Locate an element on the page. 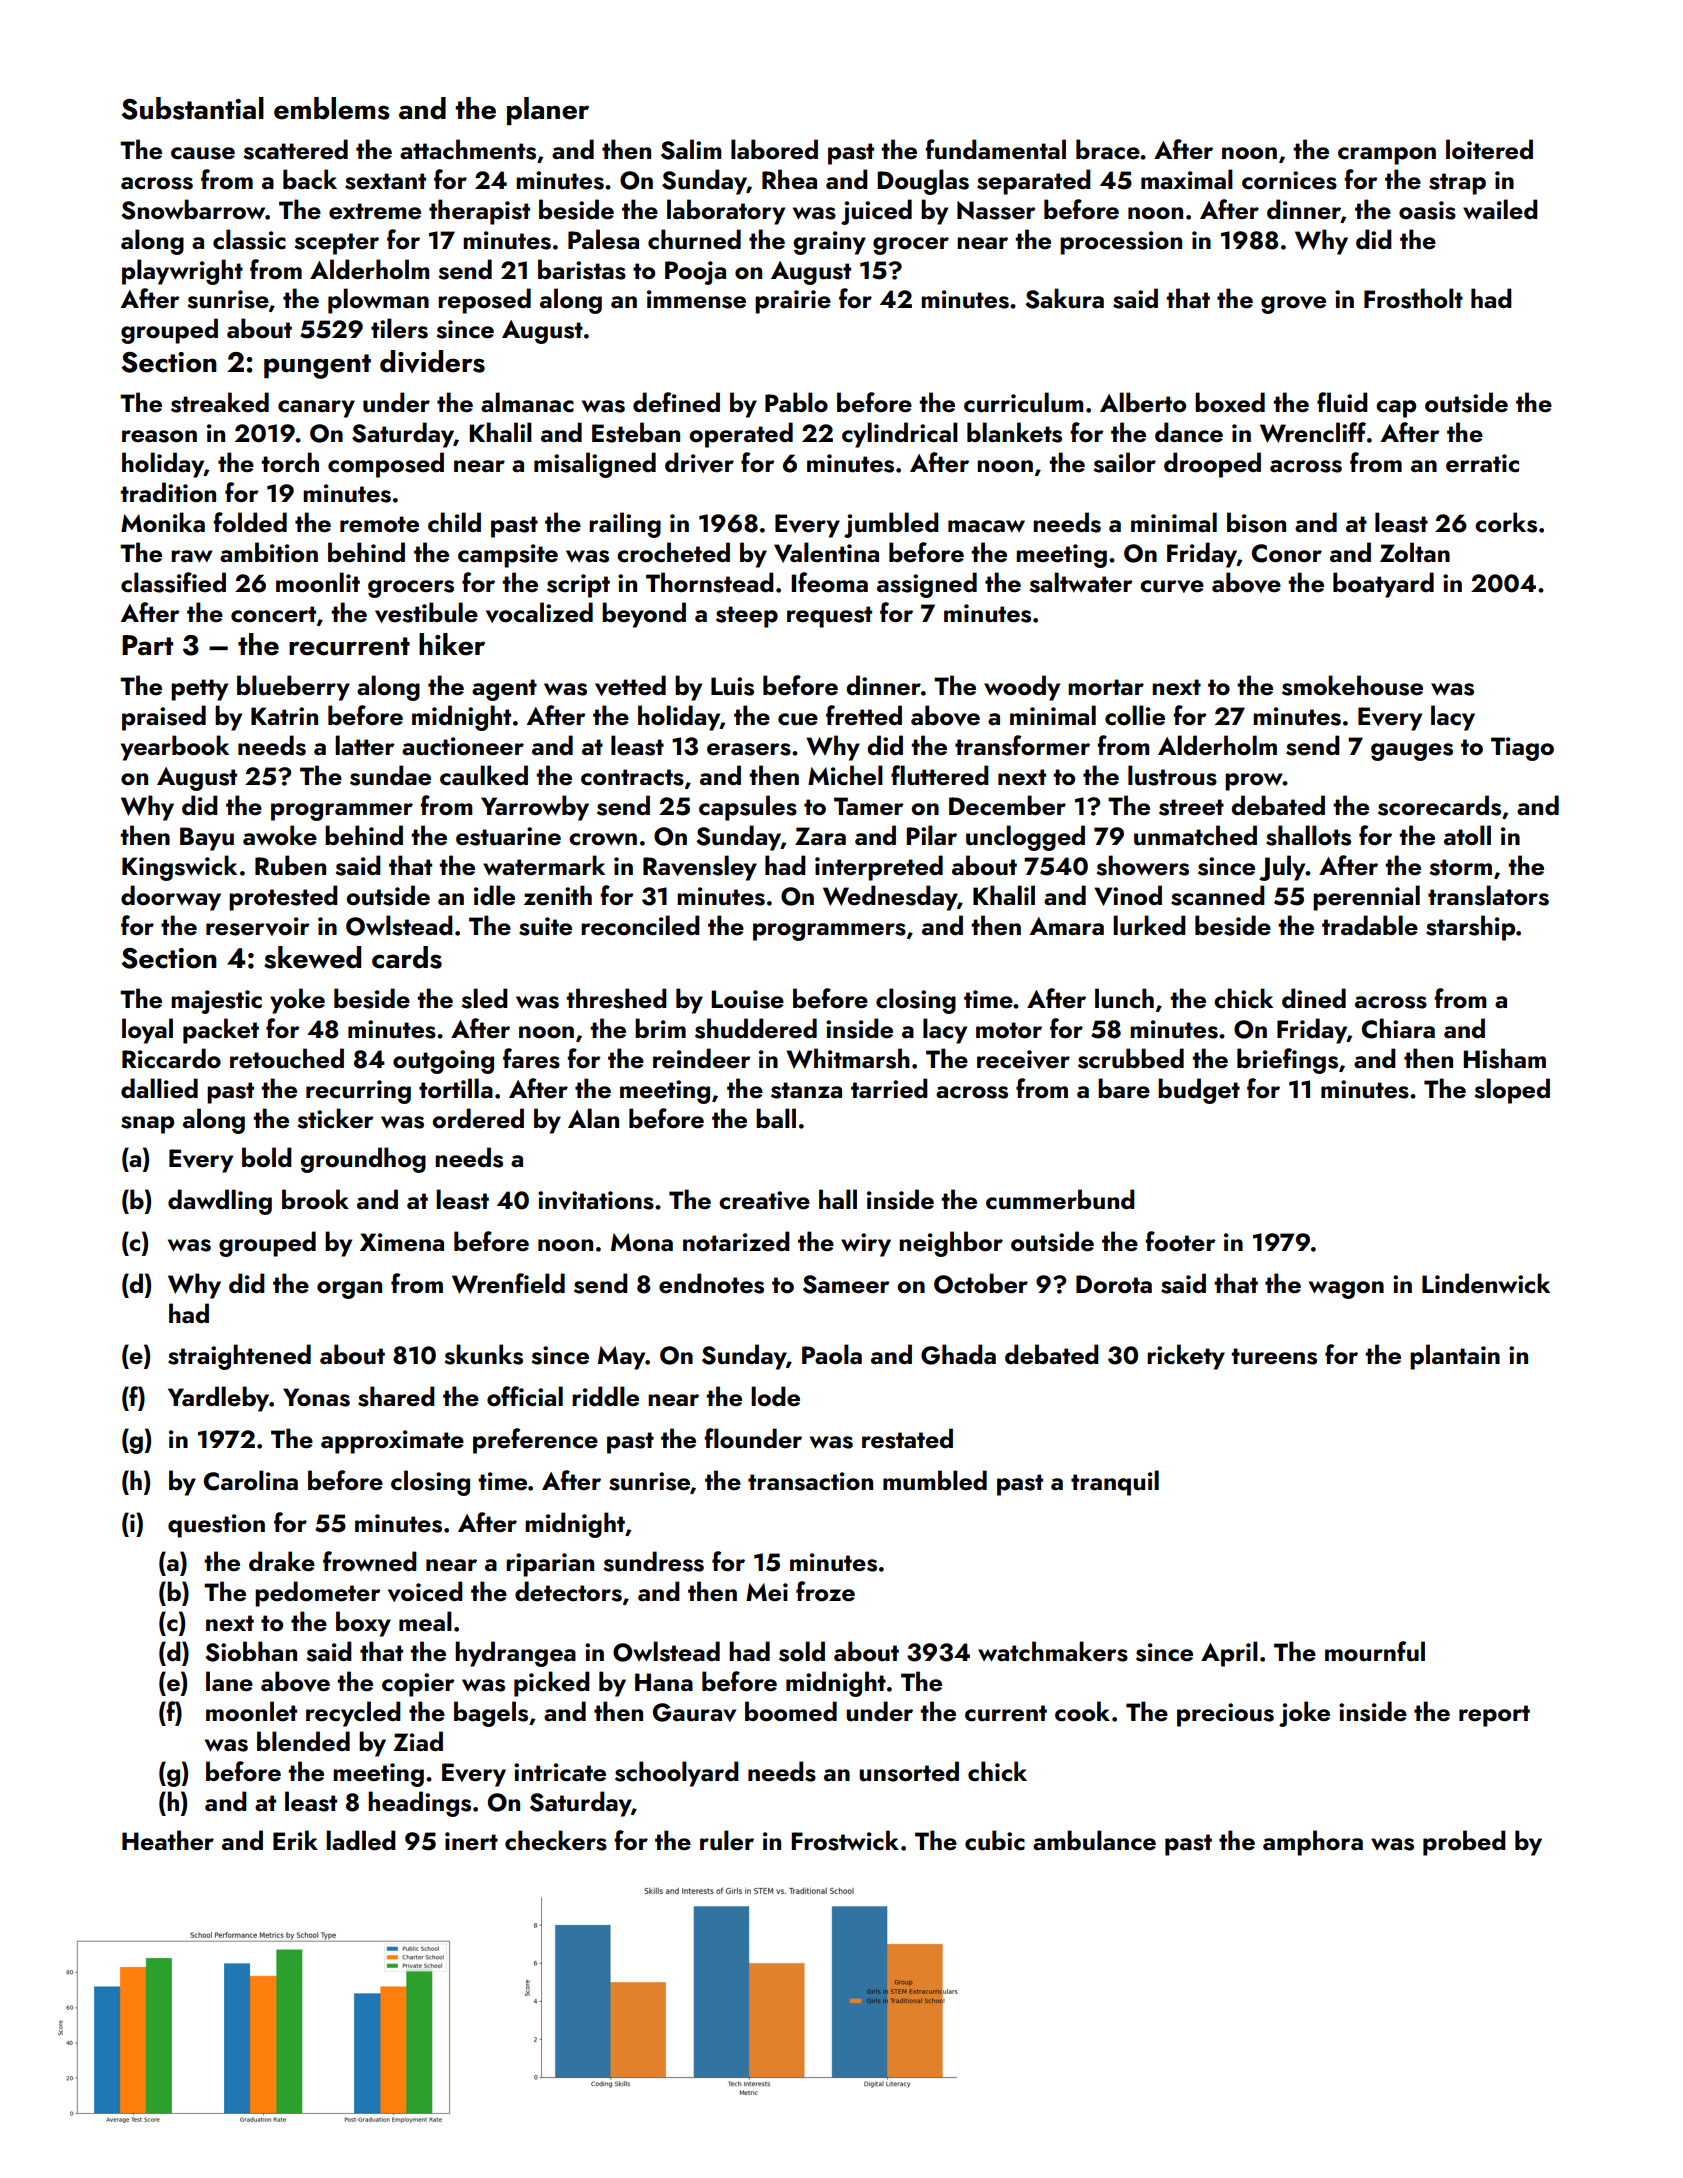 The width and height of the image is (1683, 2178). blended is located at coordinates (303, 1741).
